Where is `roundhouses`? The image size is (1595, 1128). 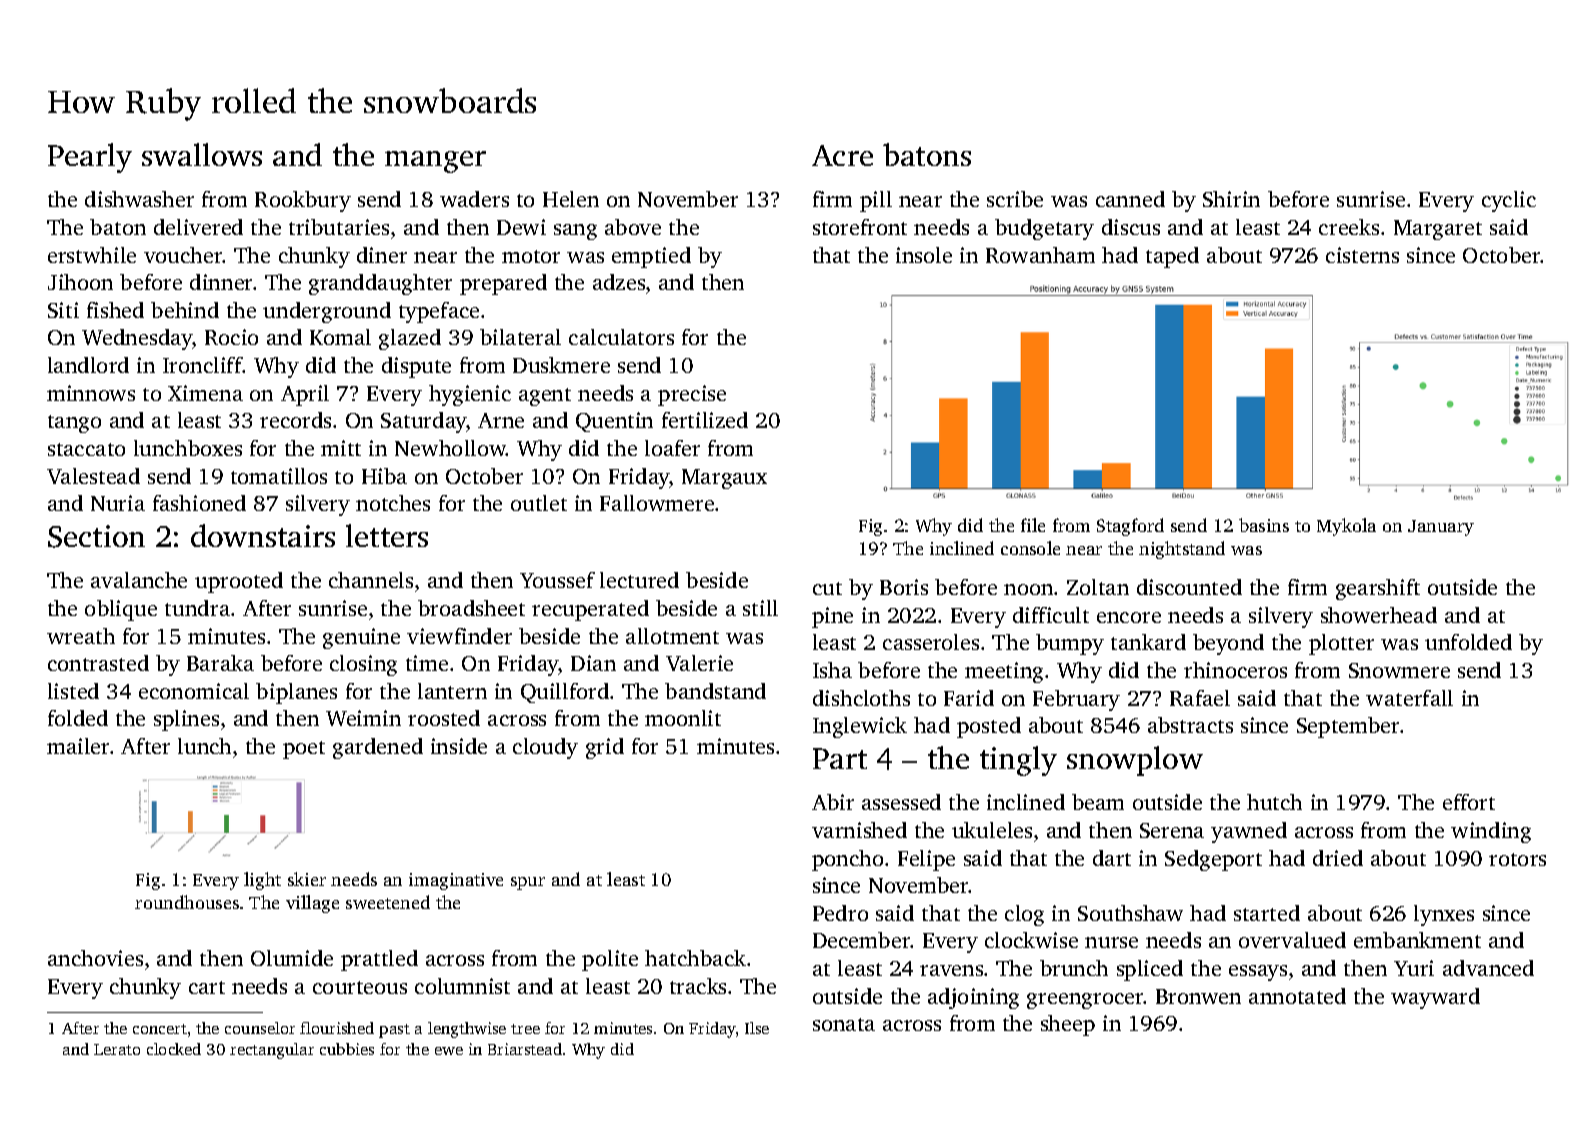 roundhouses is located at coordinates (187, 902).
